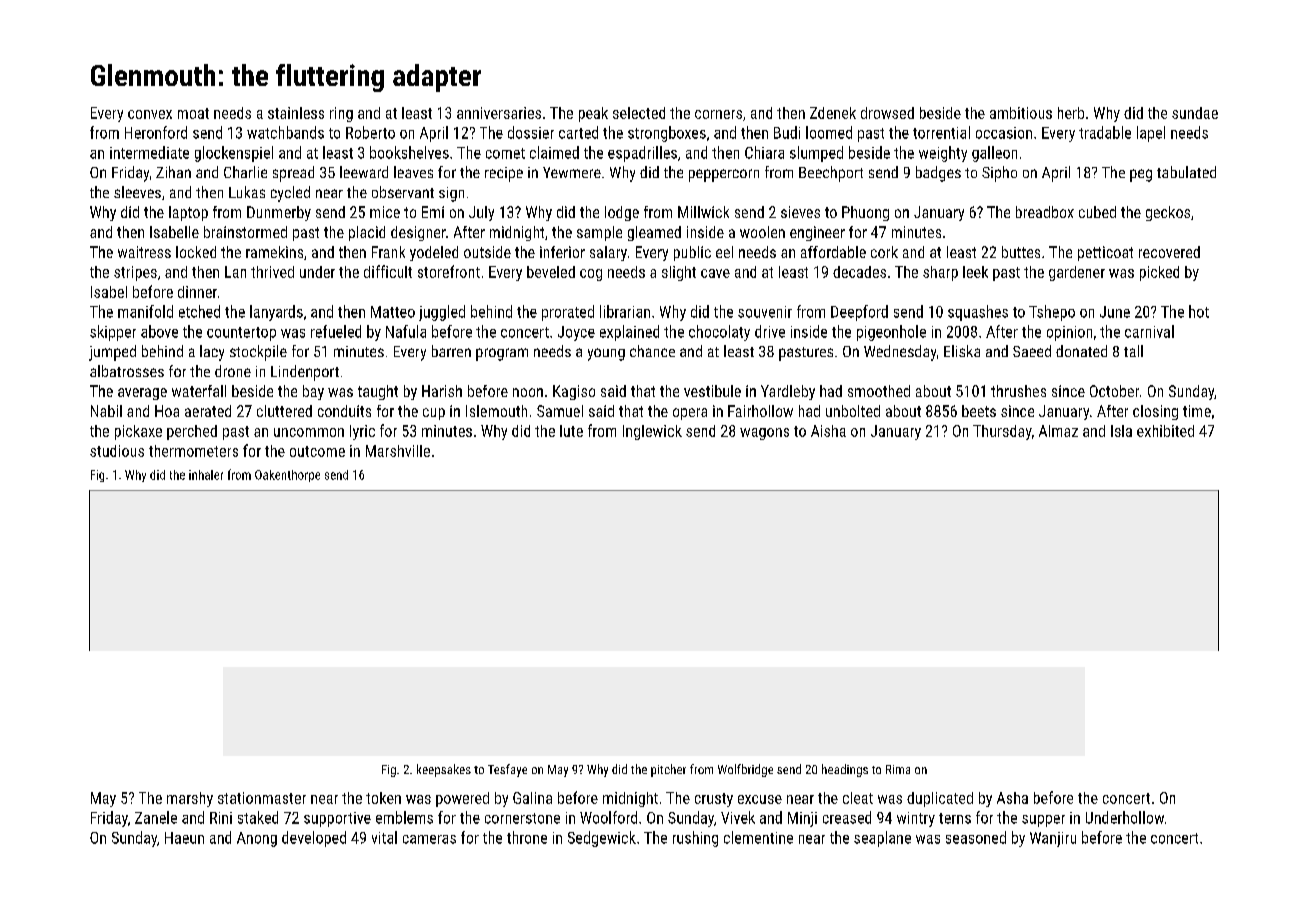  I want to click on sundae, so click(1195, 113).
